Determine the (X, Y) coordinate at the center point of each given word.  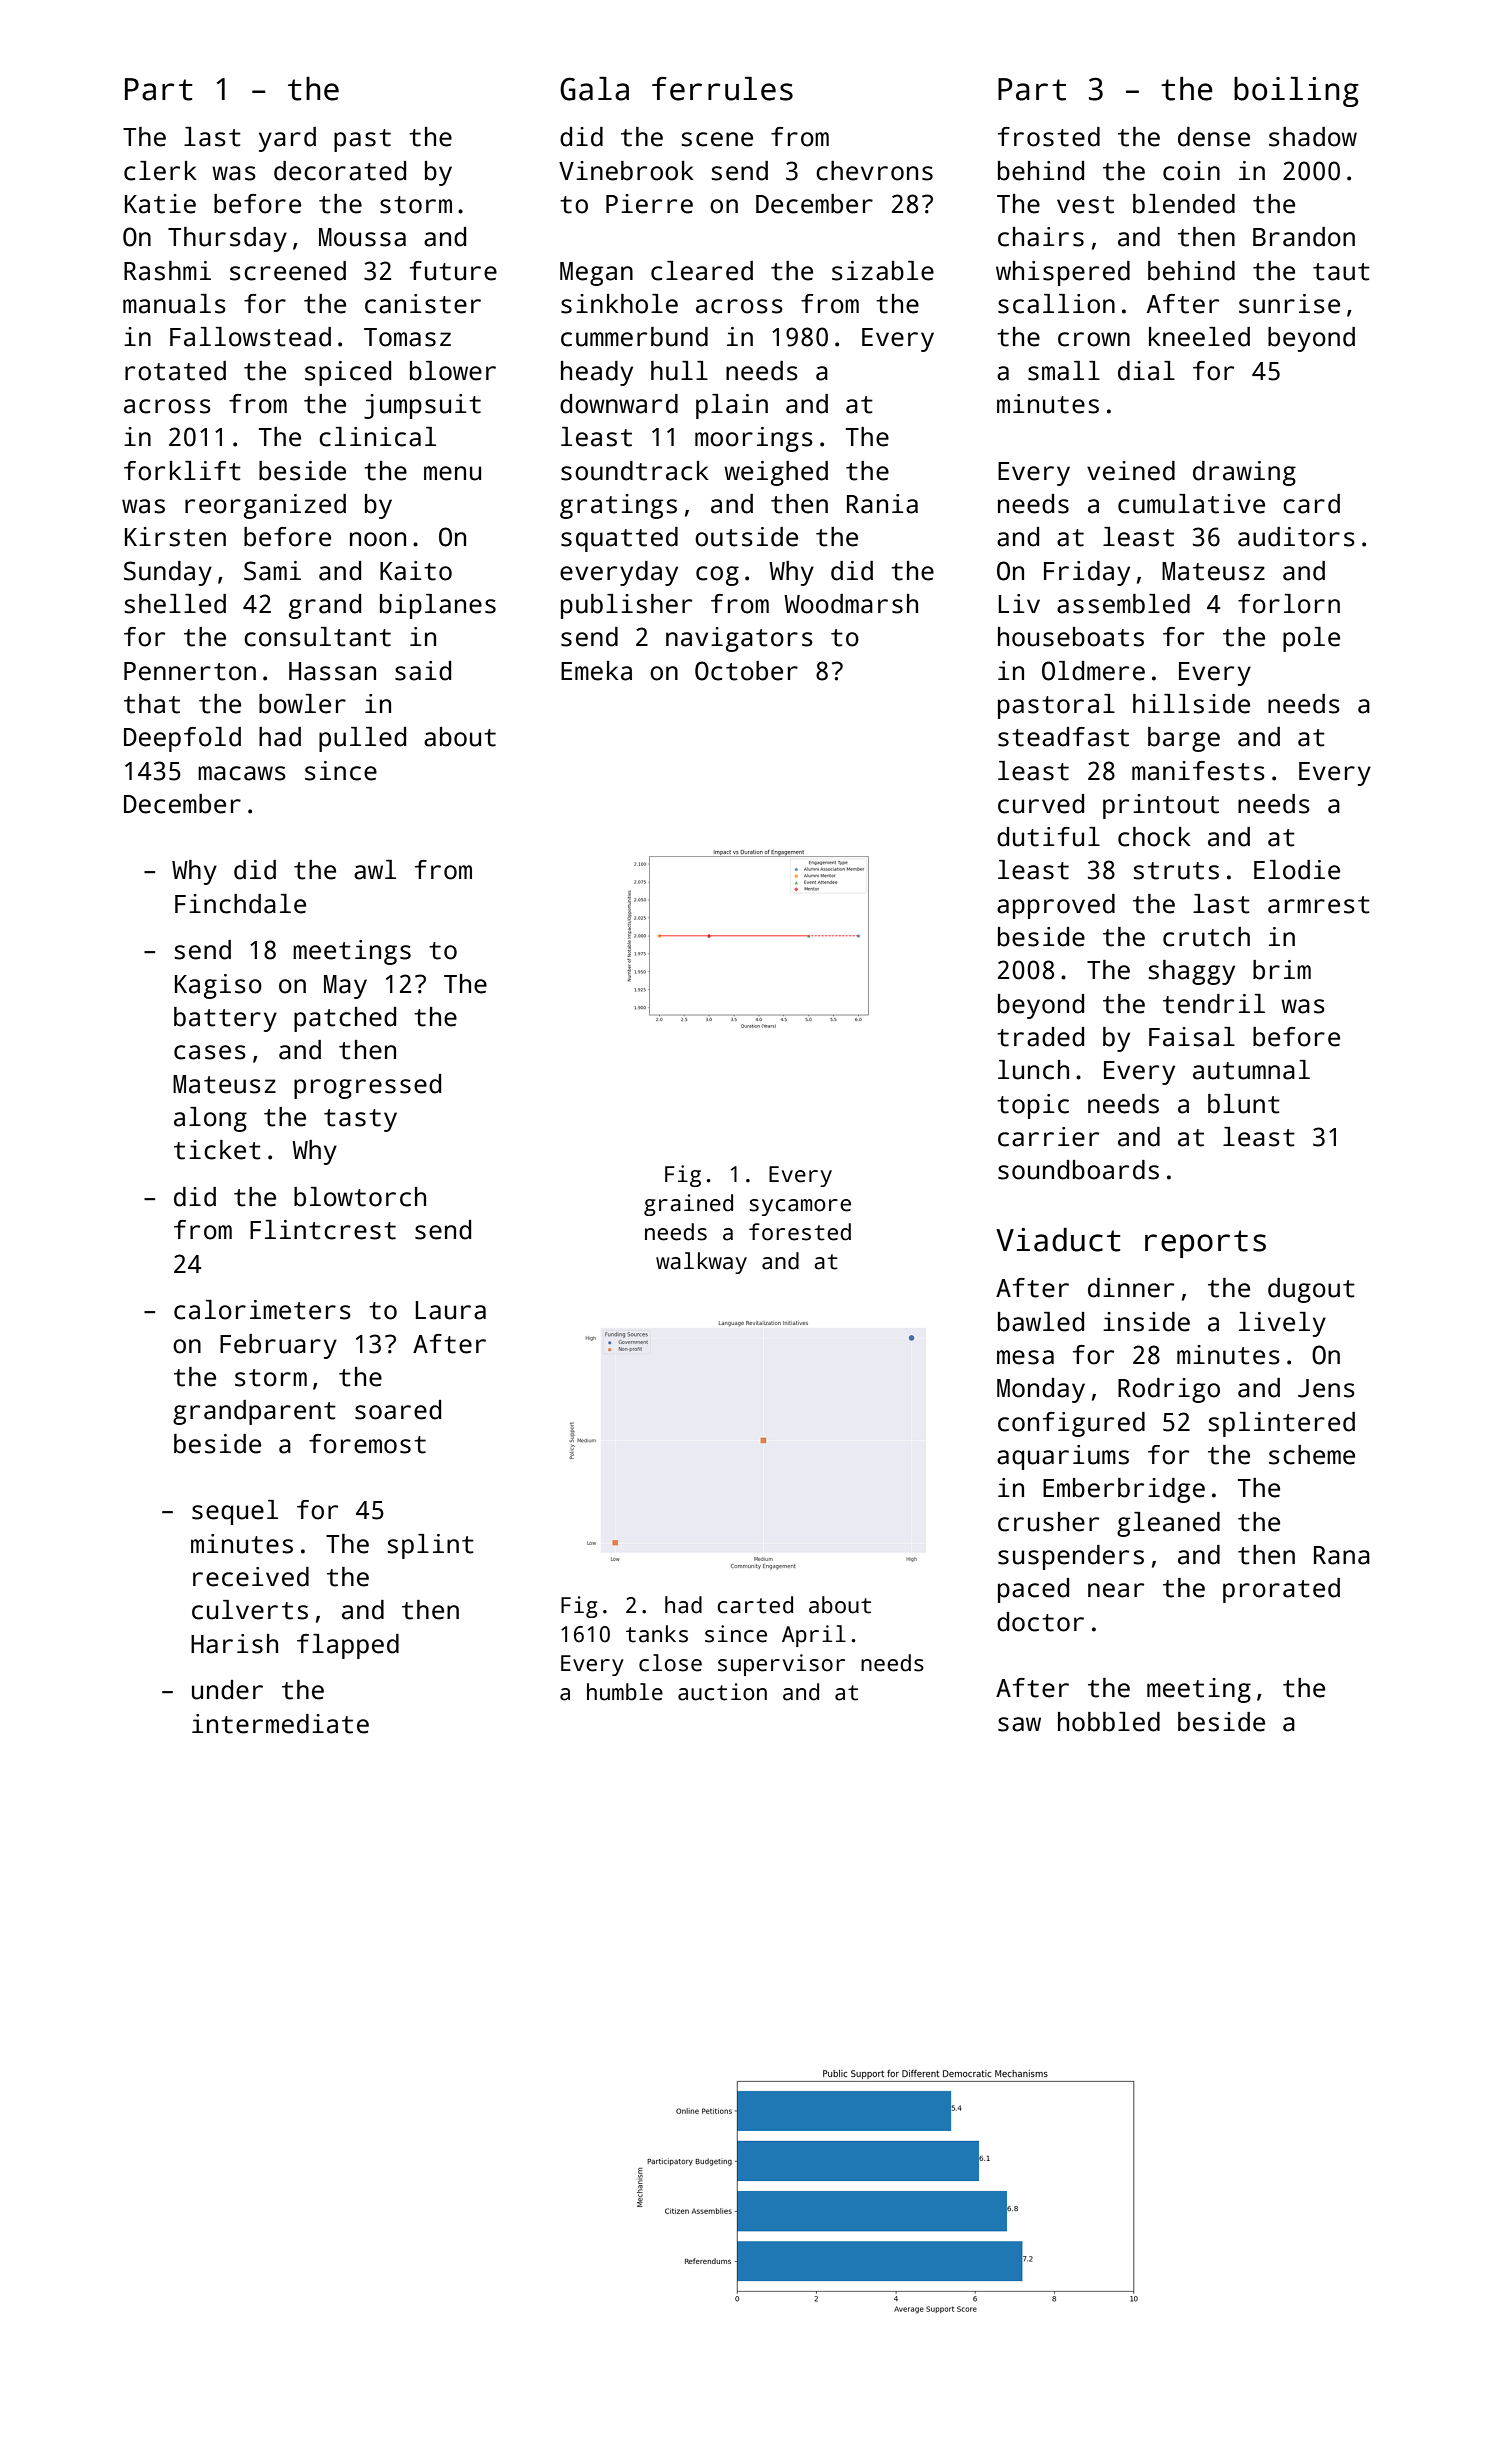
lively (1282, 1324)
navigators (739, 639)
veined (1131, 471)
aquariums (1063, 1457)
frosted (1049, 137)
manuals (174, 304)
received (251, 1577)
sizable (883, 271)
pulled (362, 739)
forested (800, 1232)
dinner (1131, 1288)
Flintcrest (323, 1230)
